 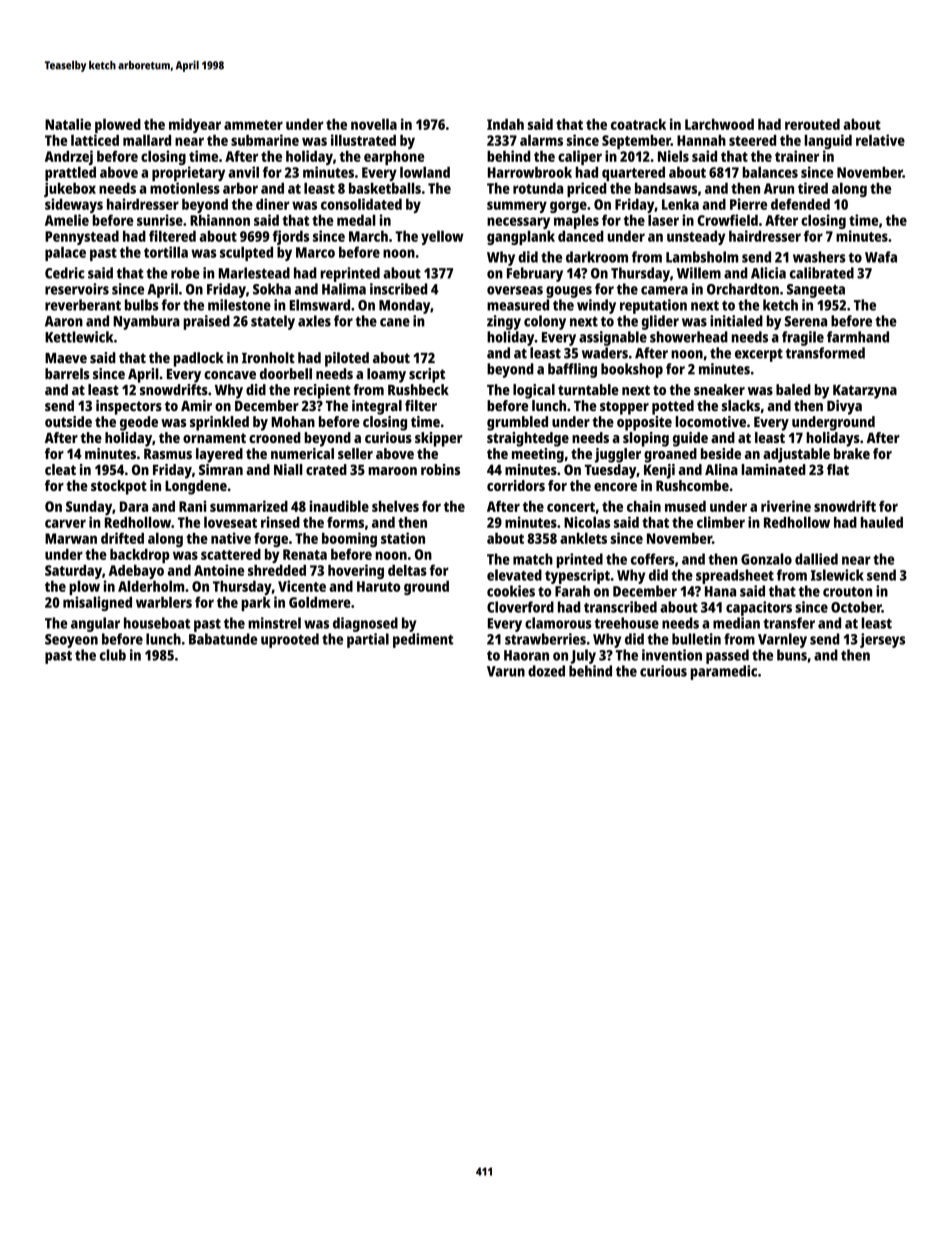 What do you see at coordinates (231, 538) in the screenshot?
I see `native` at bounding box center [231, 538].
